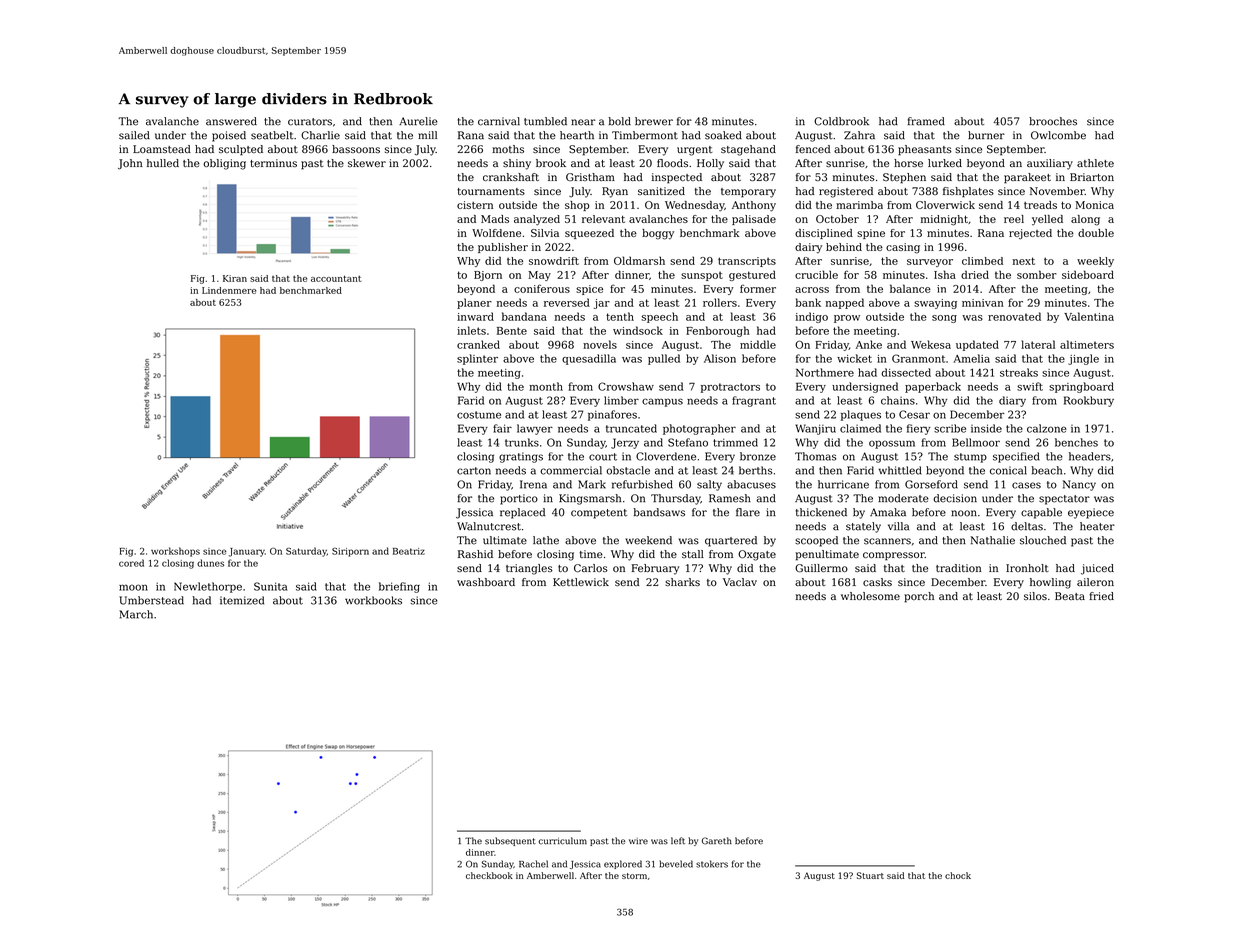 The height and width of the screenshot is (952, 1233). I want to click on Gristham, so click(590, 177).
